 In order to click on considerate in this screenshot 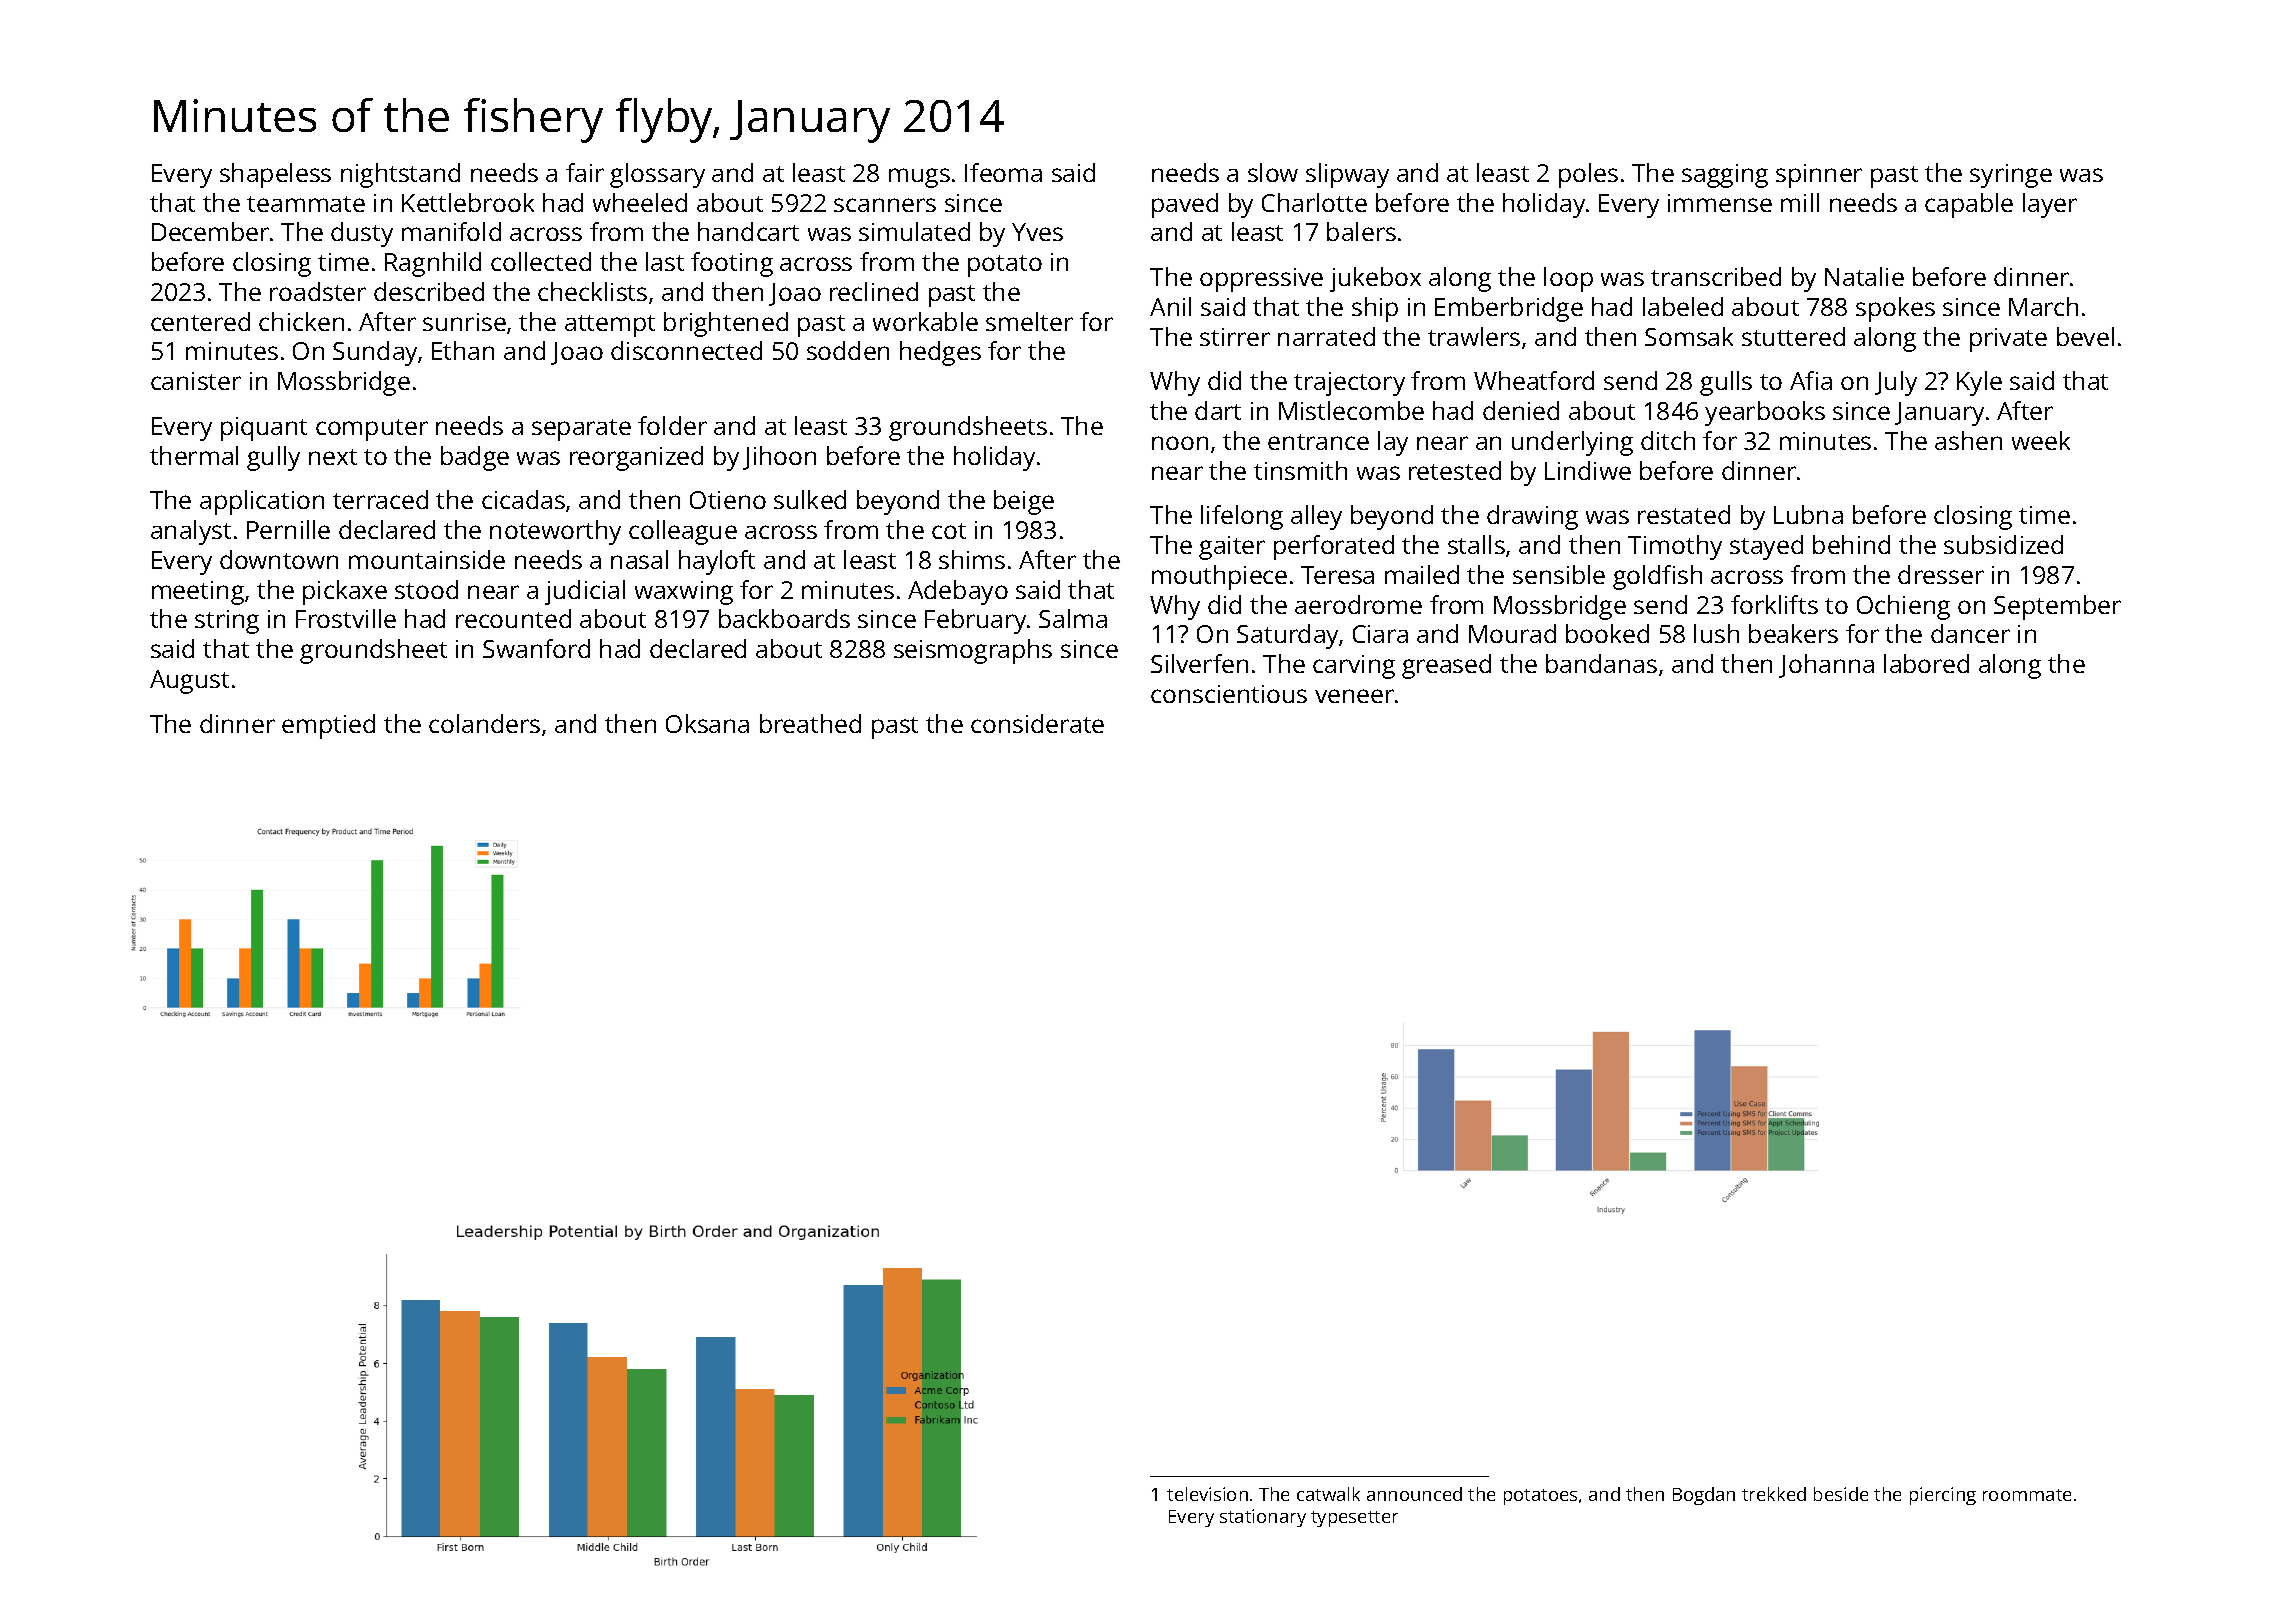, I will do `click(1037, 723)`.
